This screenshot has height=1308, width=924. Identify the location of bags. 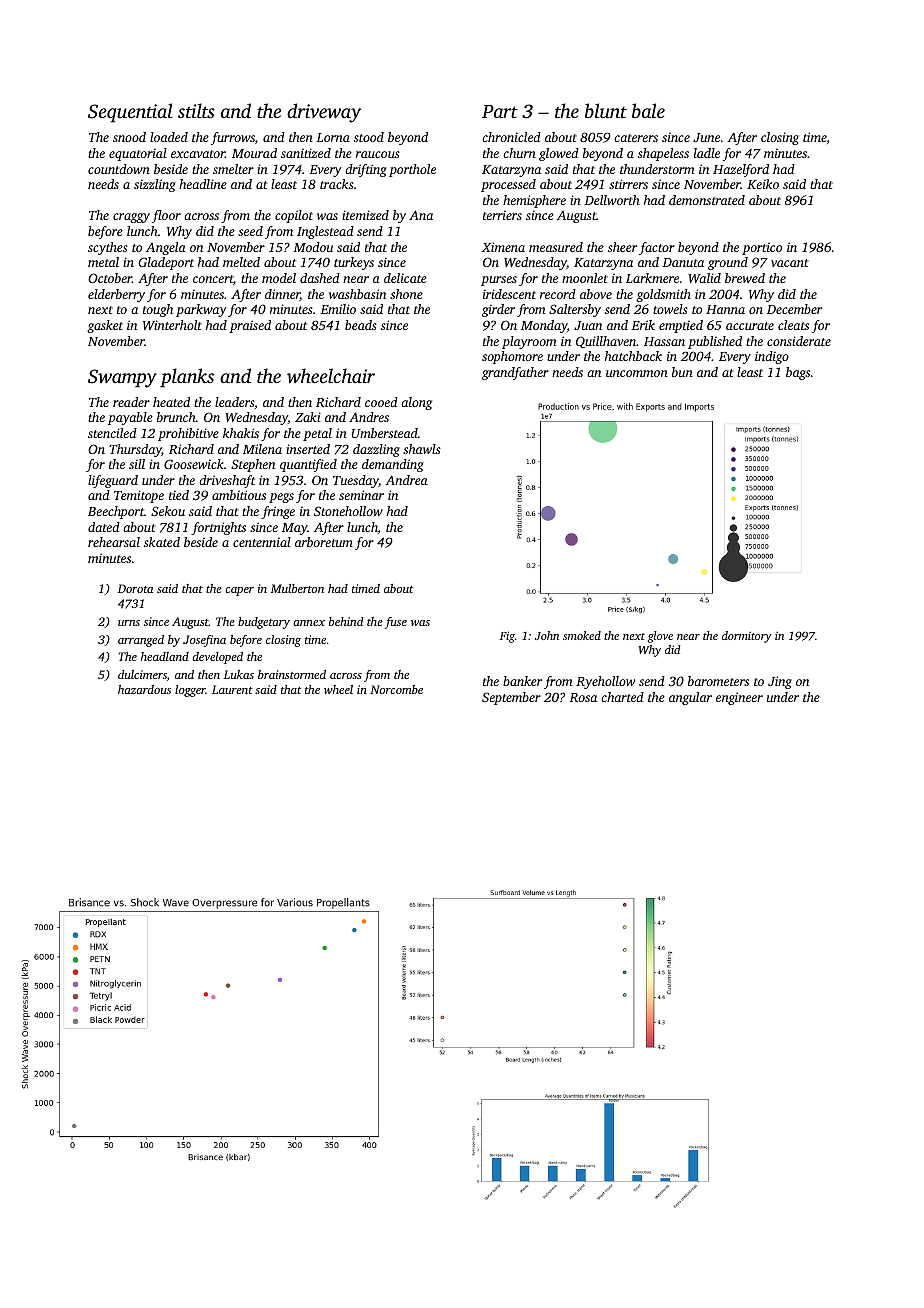
(798, 373).
